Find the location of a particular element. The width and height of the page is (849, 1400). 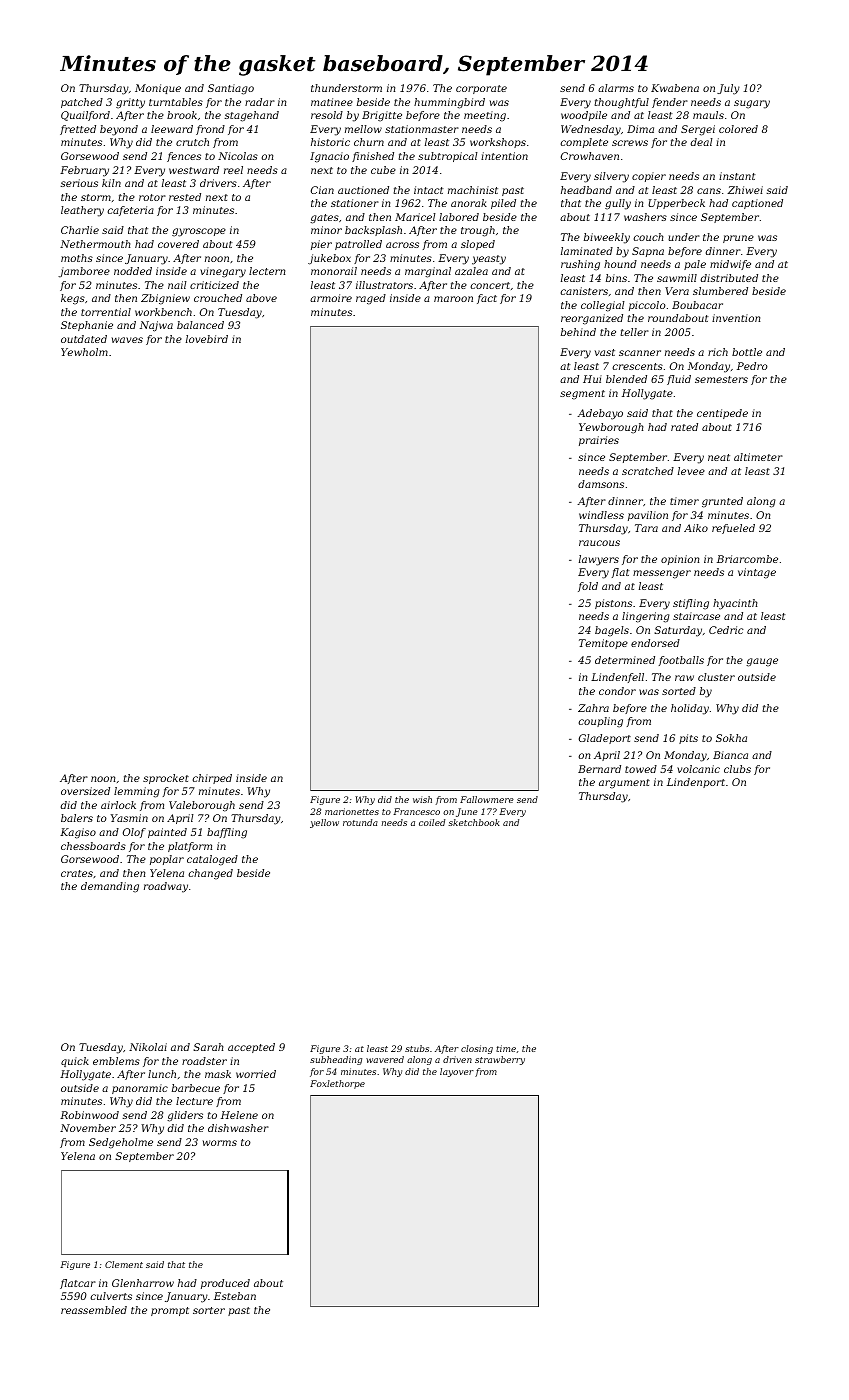

chirped is located at coordinates (212, 779).
